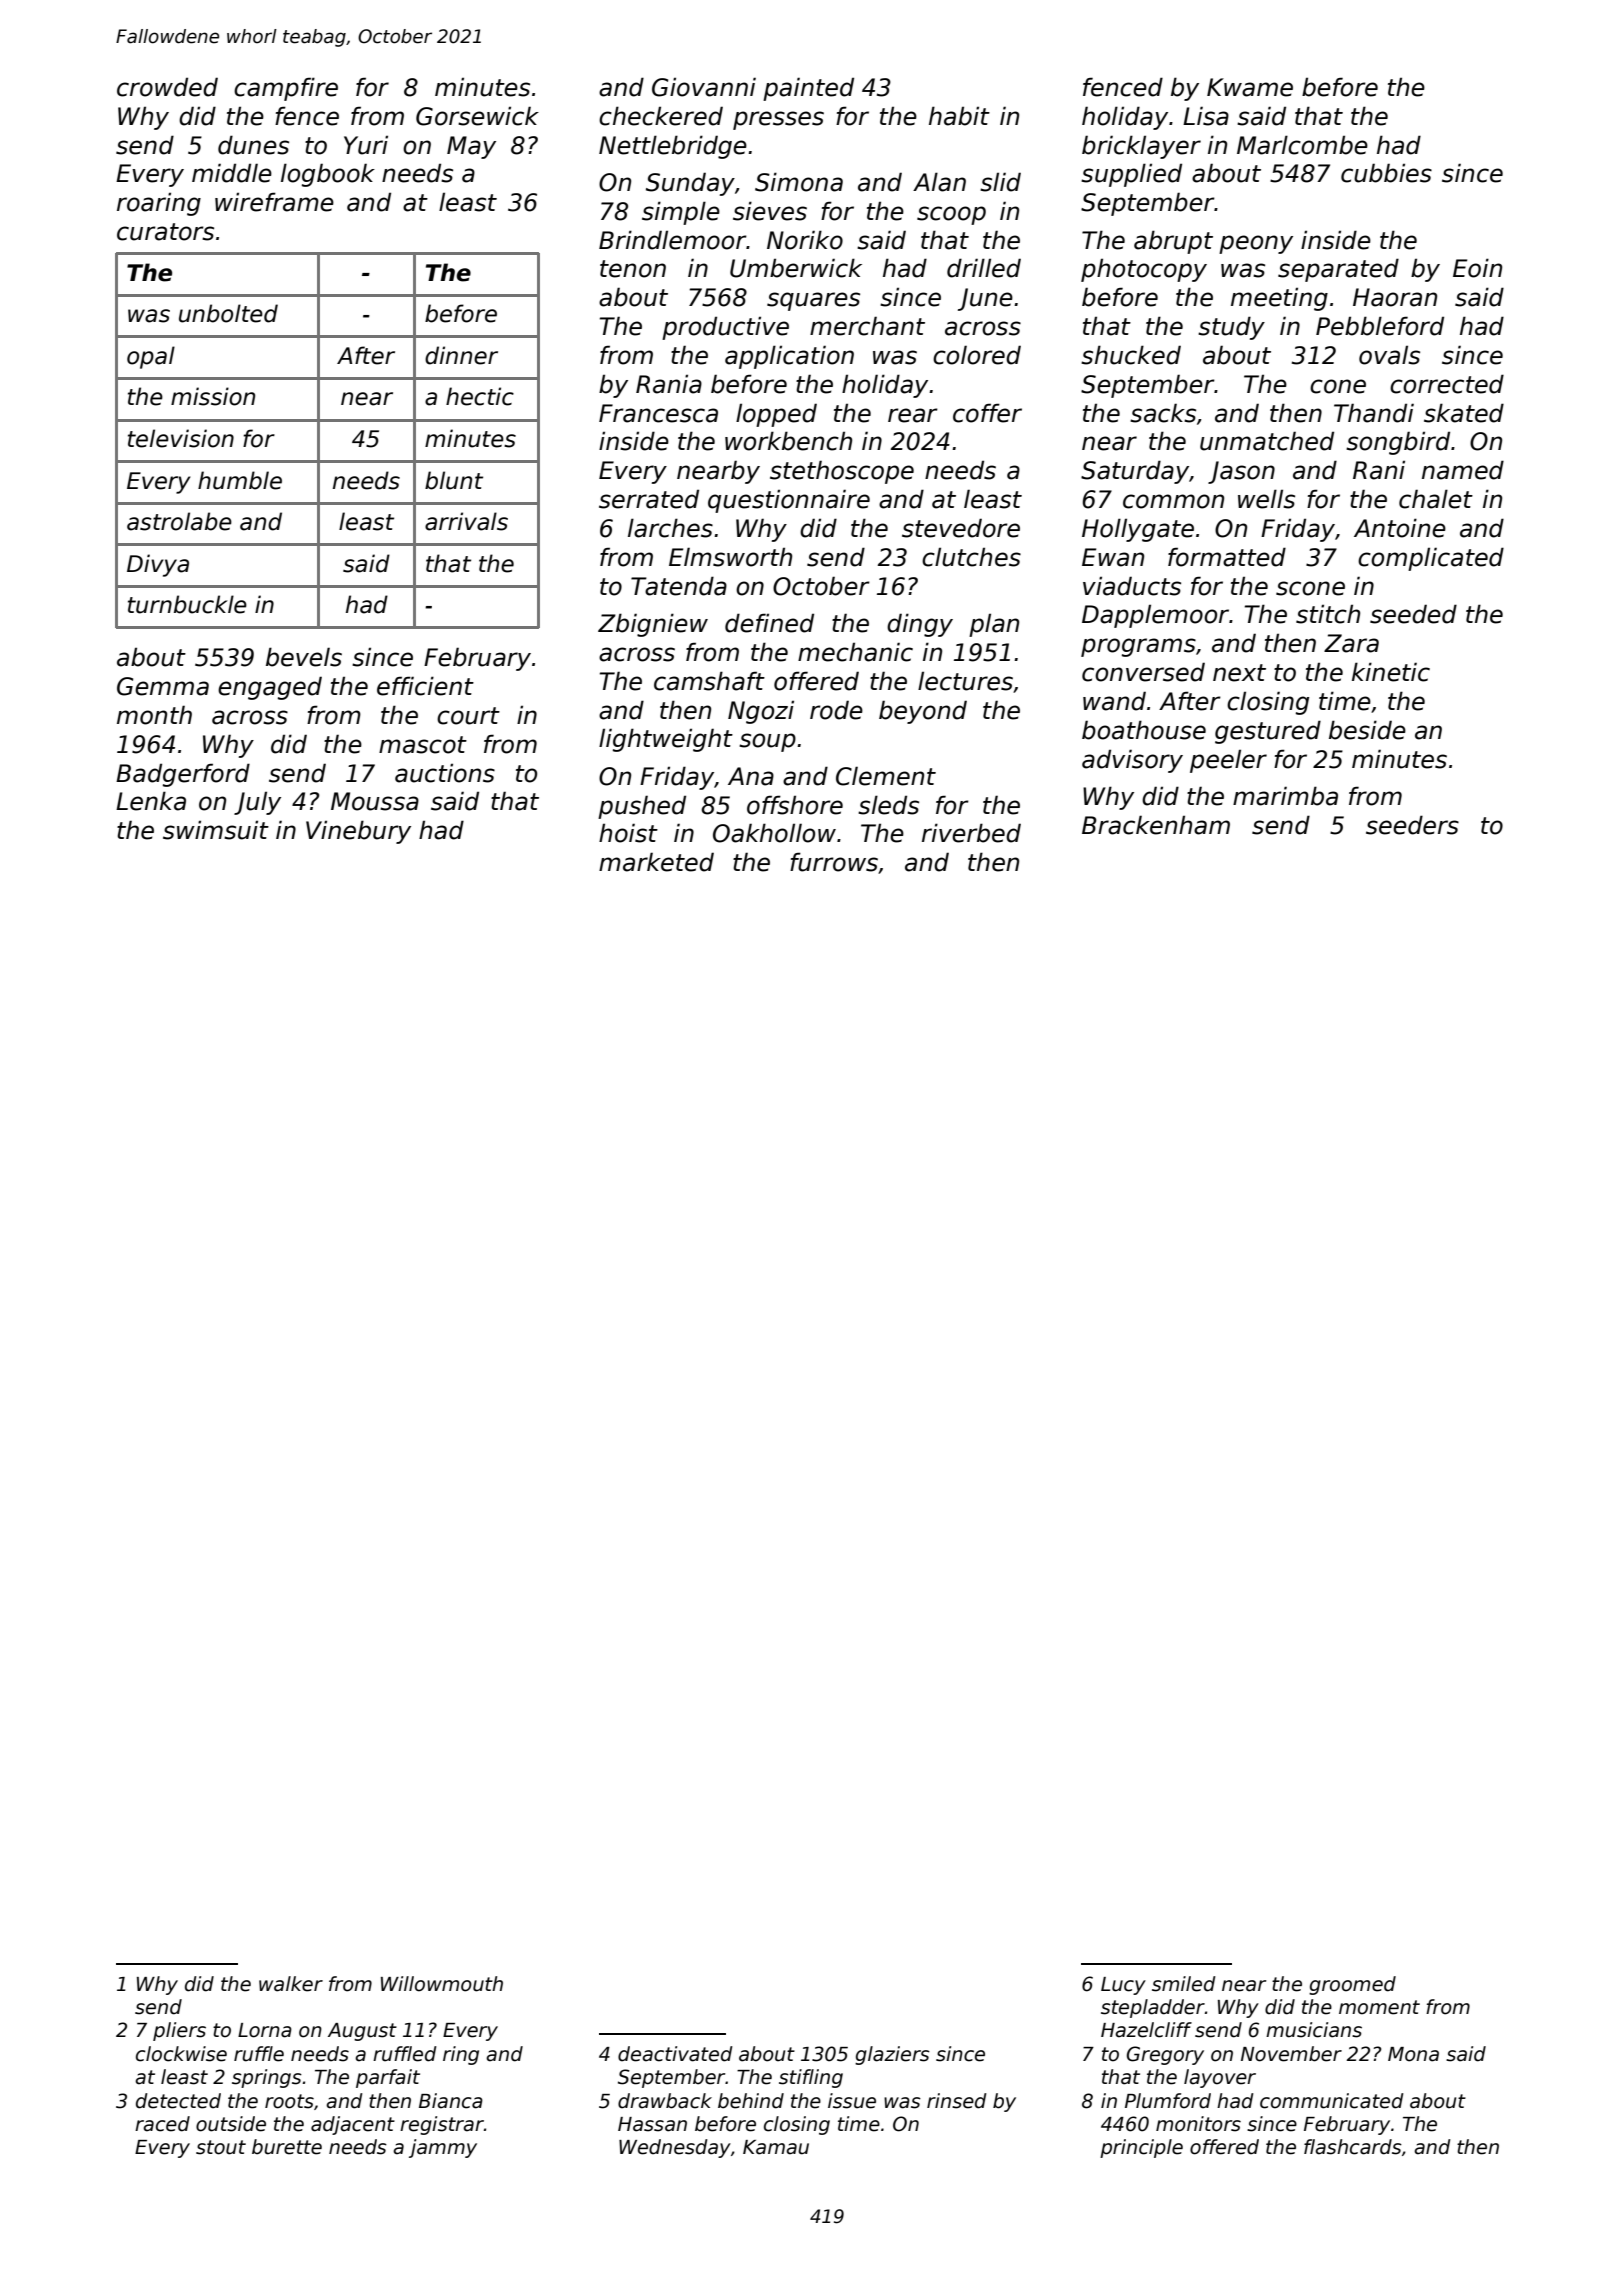  Describe the element at coordinates (375, 801) in the screenshot. I see `Moussa` at that location.
